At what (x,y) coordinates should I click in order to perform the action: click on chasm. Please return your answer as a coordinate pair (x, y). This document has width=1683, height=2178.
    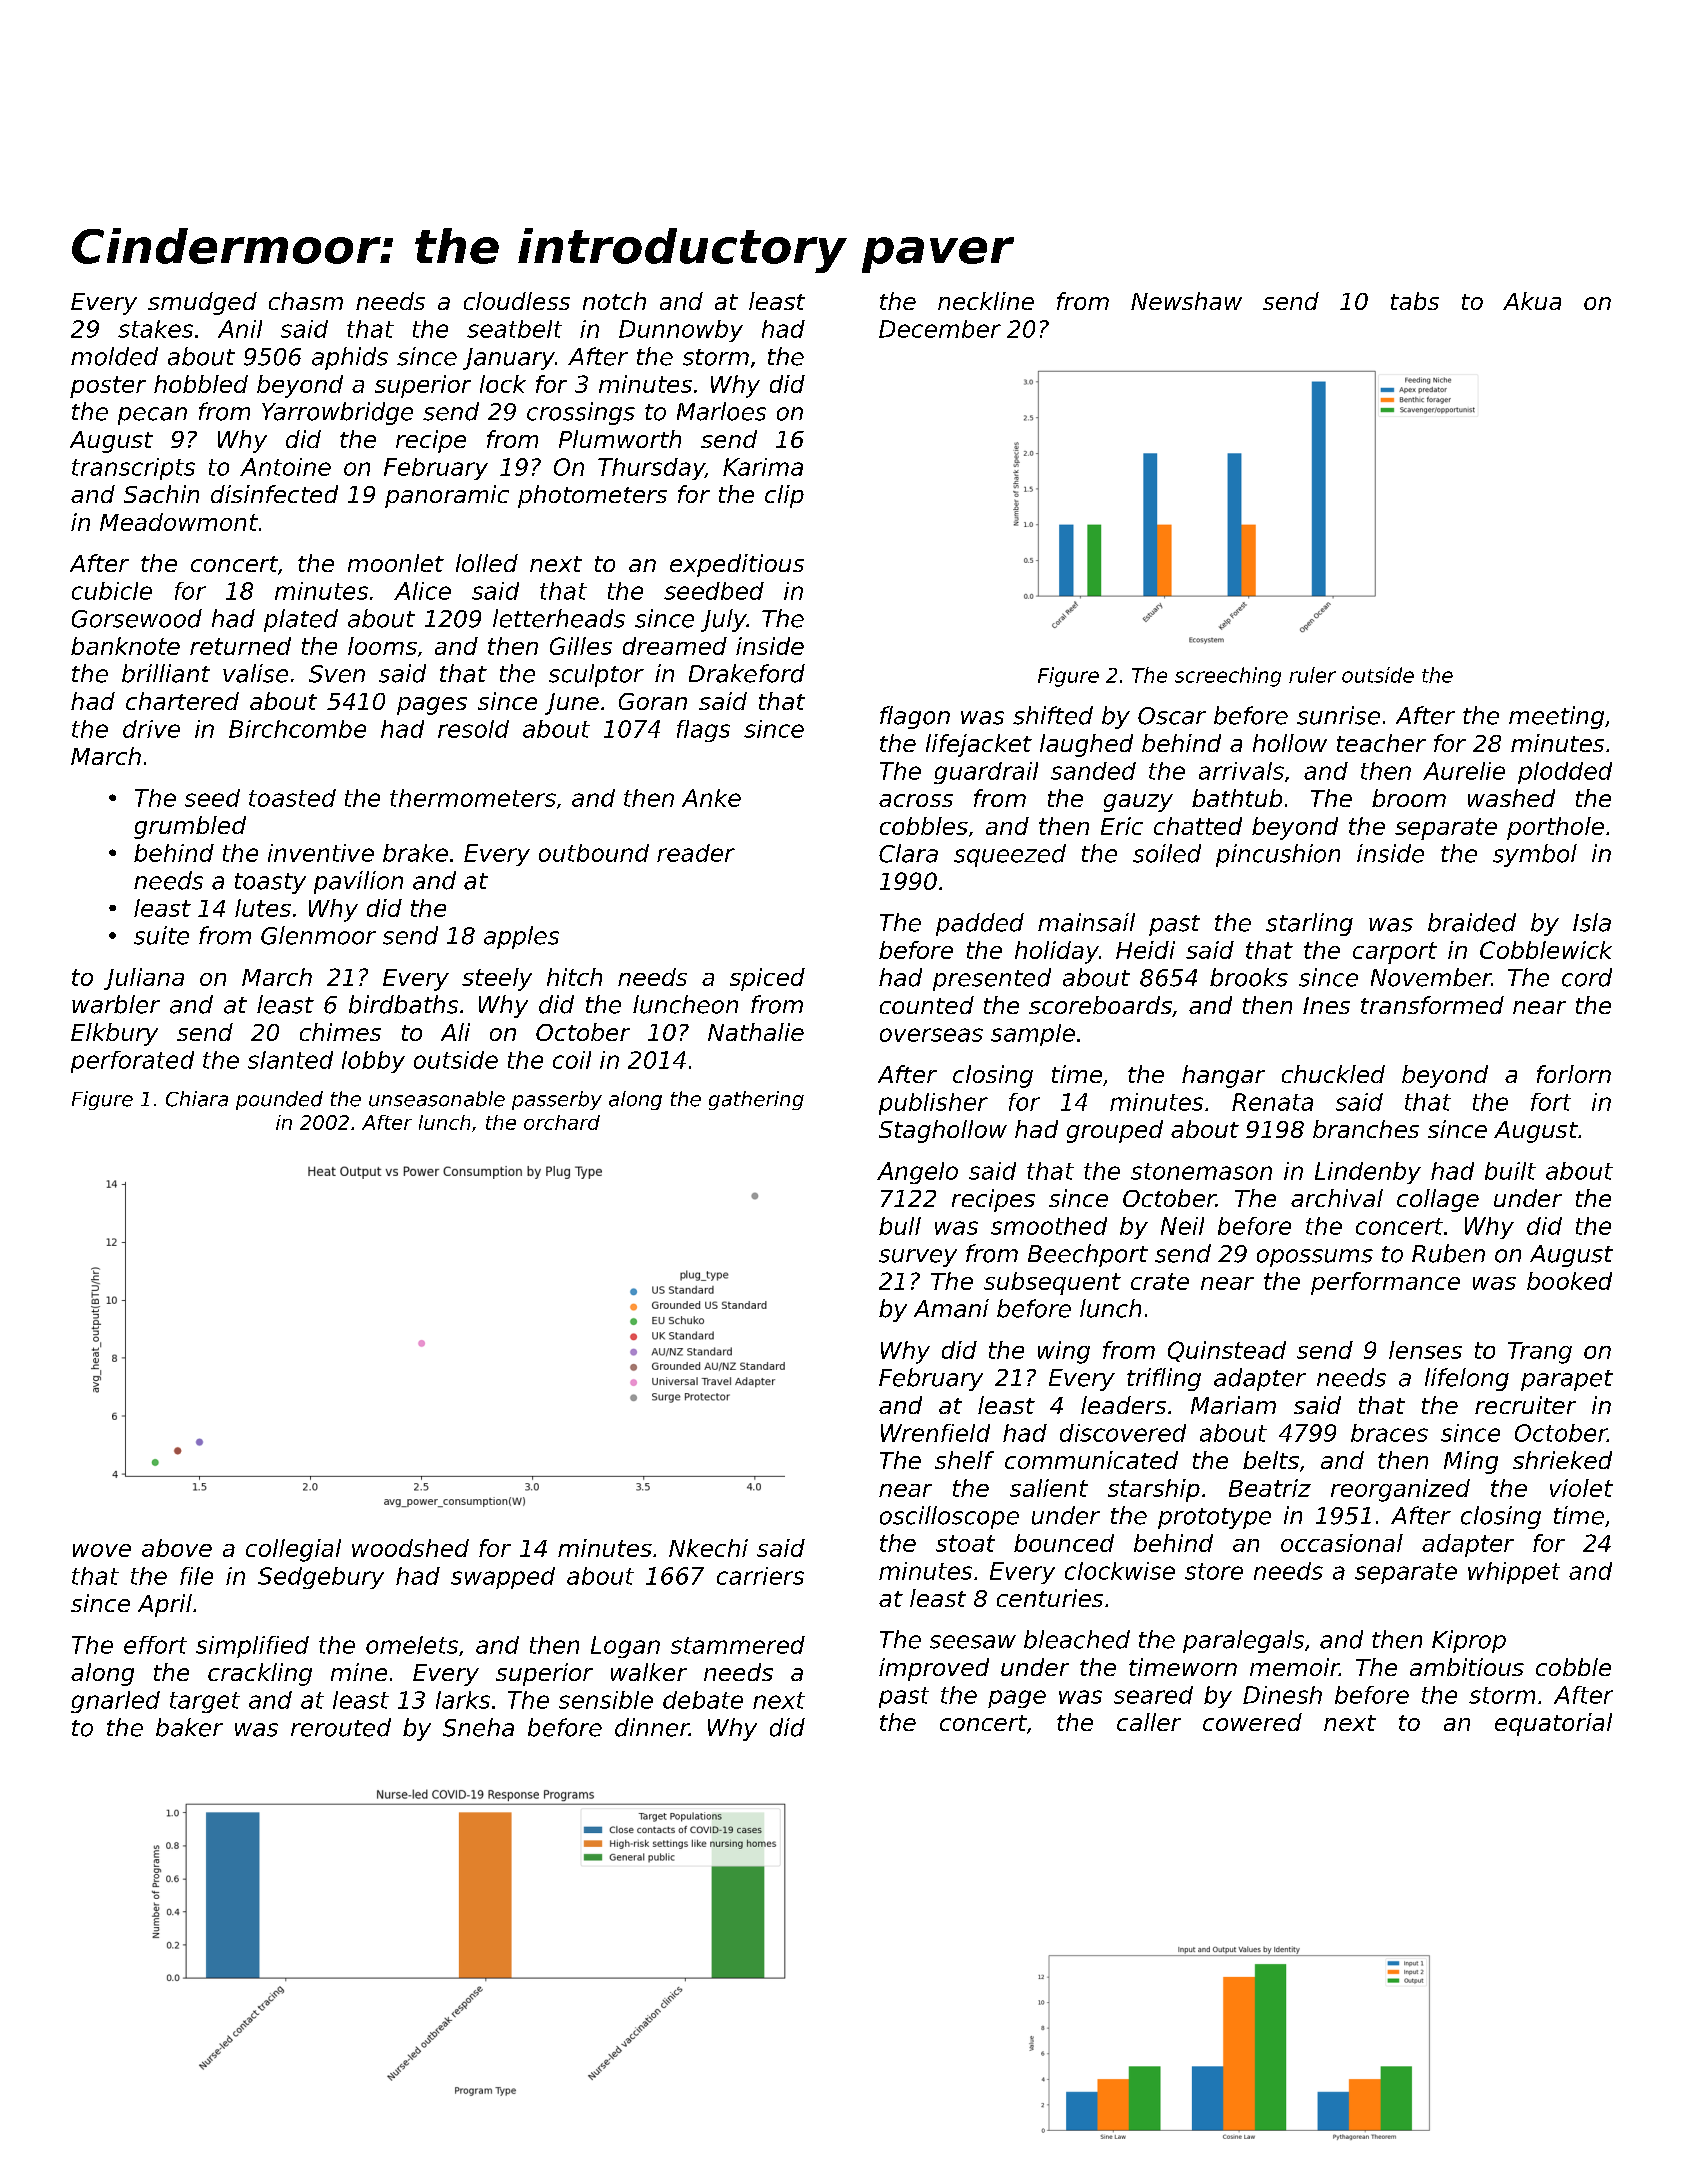
    Looking at the image, I should click on (306, 301).
